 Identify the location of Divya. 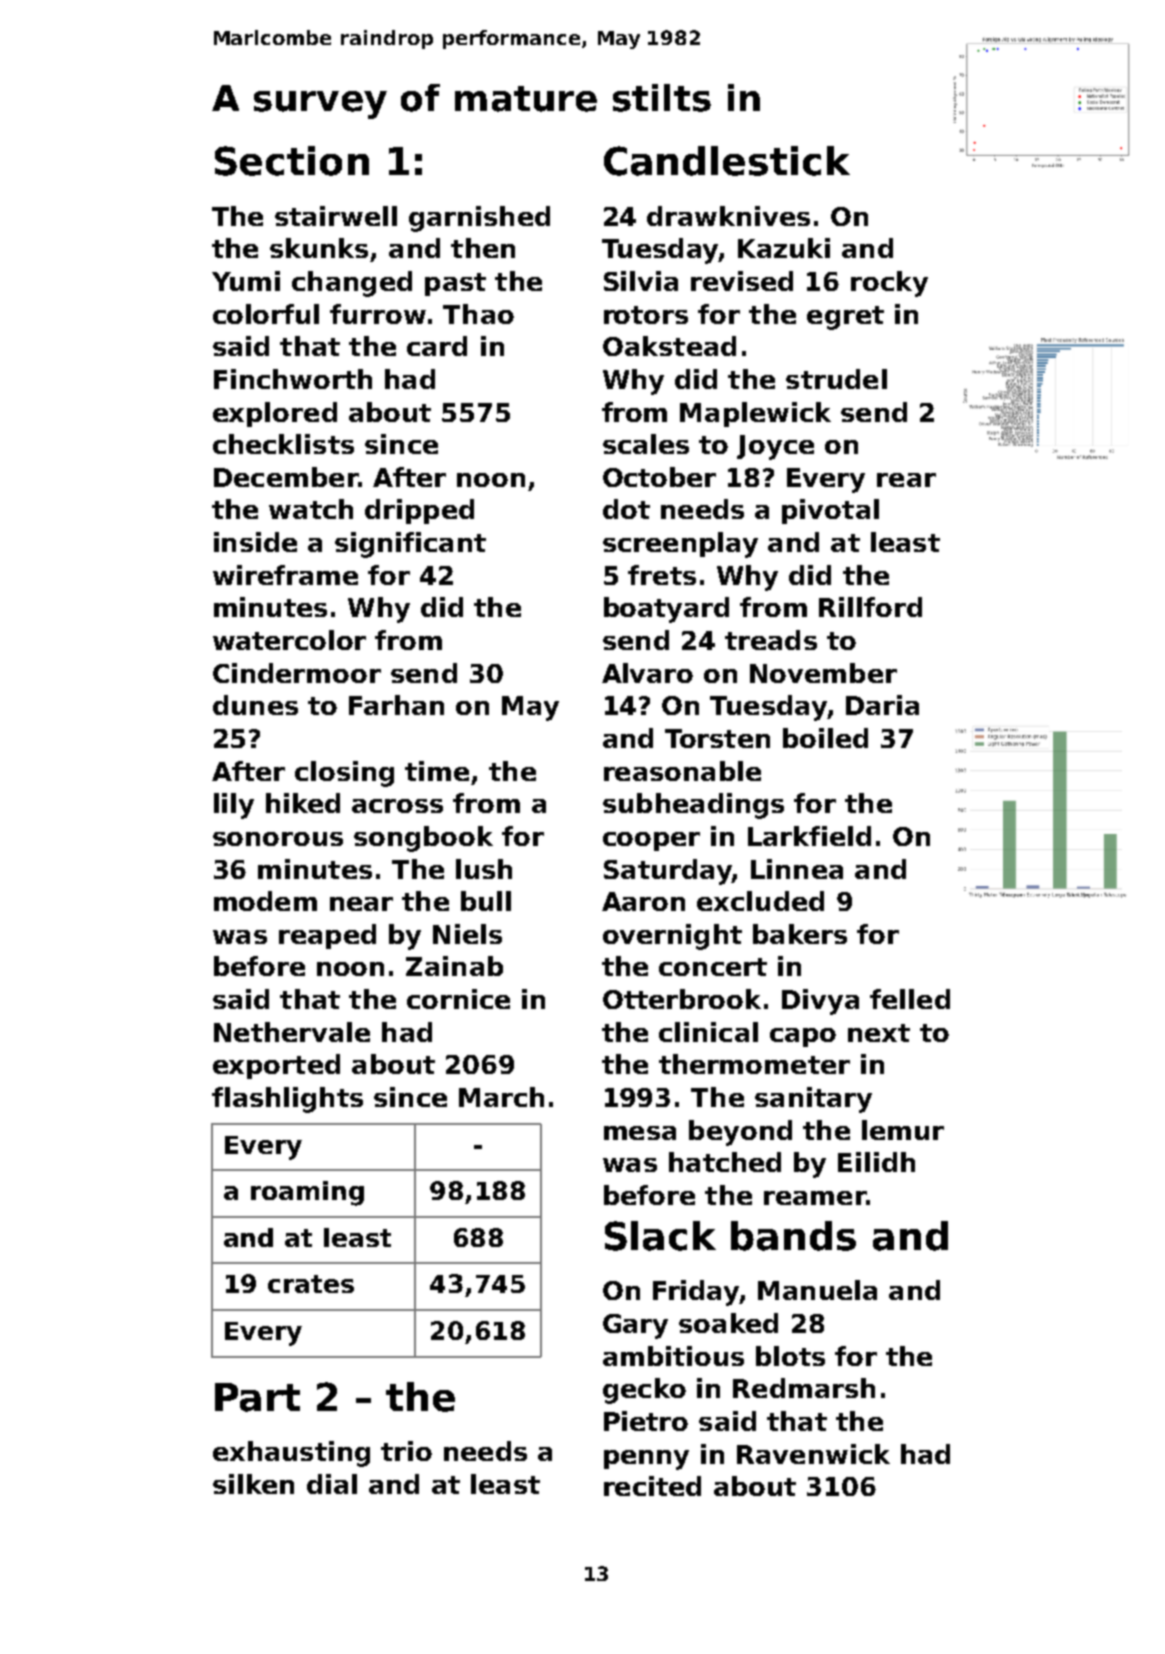
(820, 1002).
